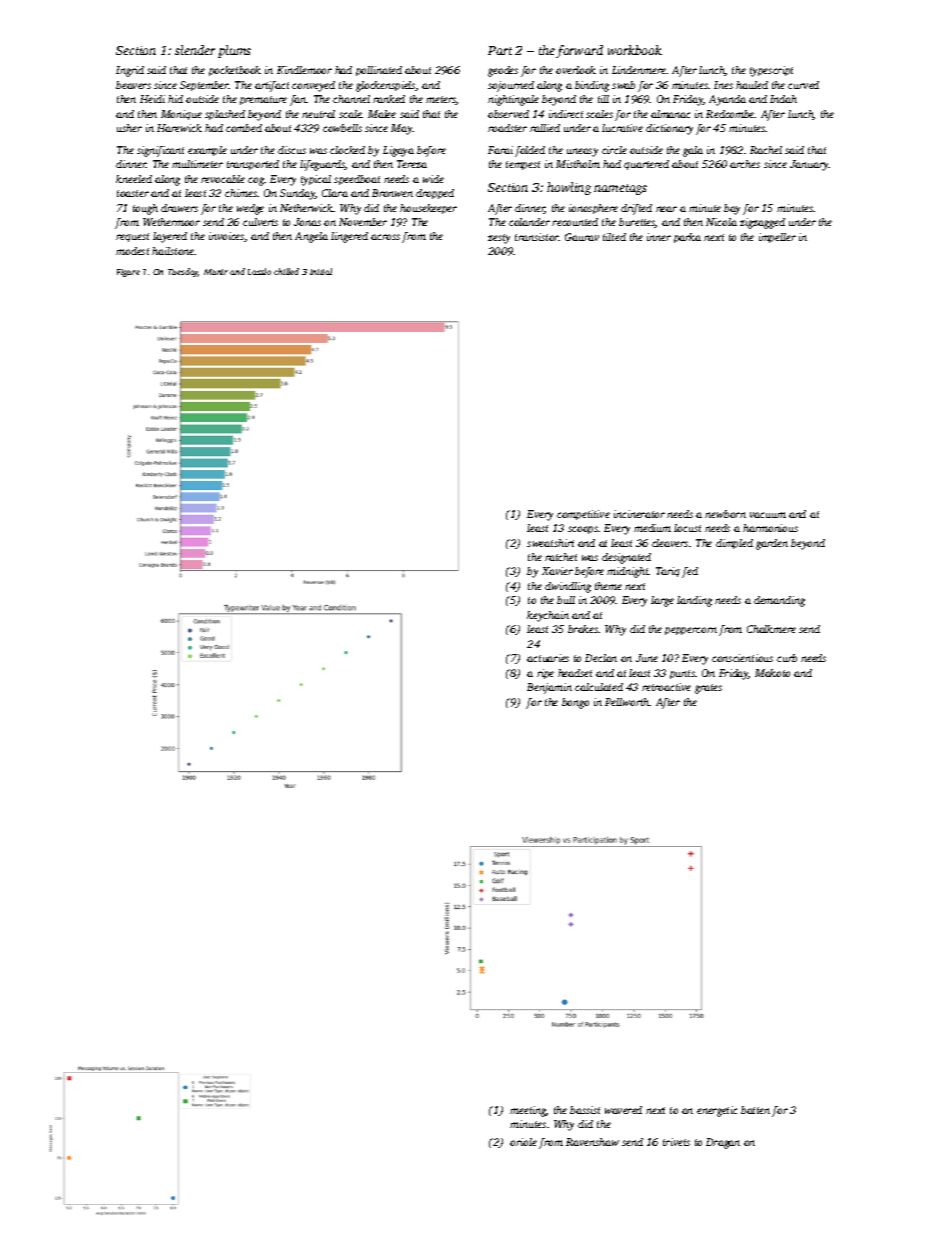 The image size is (952, 1233). I want to click on actuaries, so click(548, 658).
